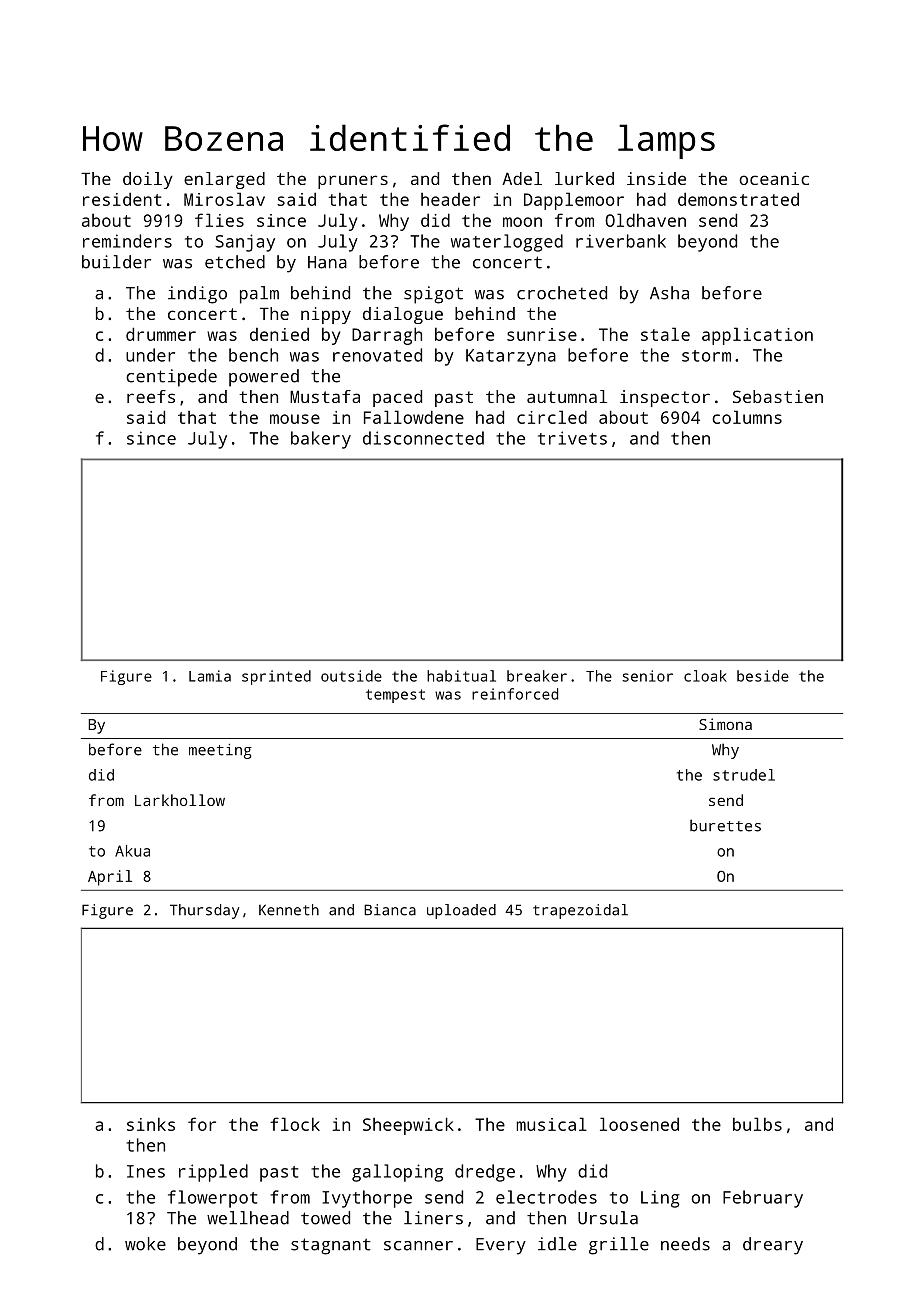 Image resolution: width=924 pixels, height=1314 pixels. Describe the element at coordinates (774, 178) in the document. I see `oceanic` at that location.
